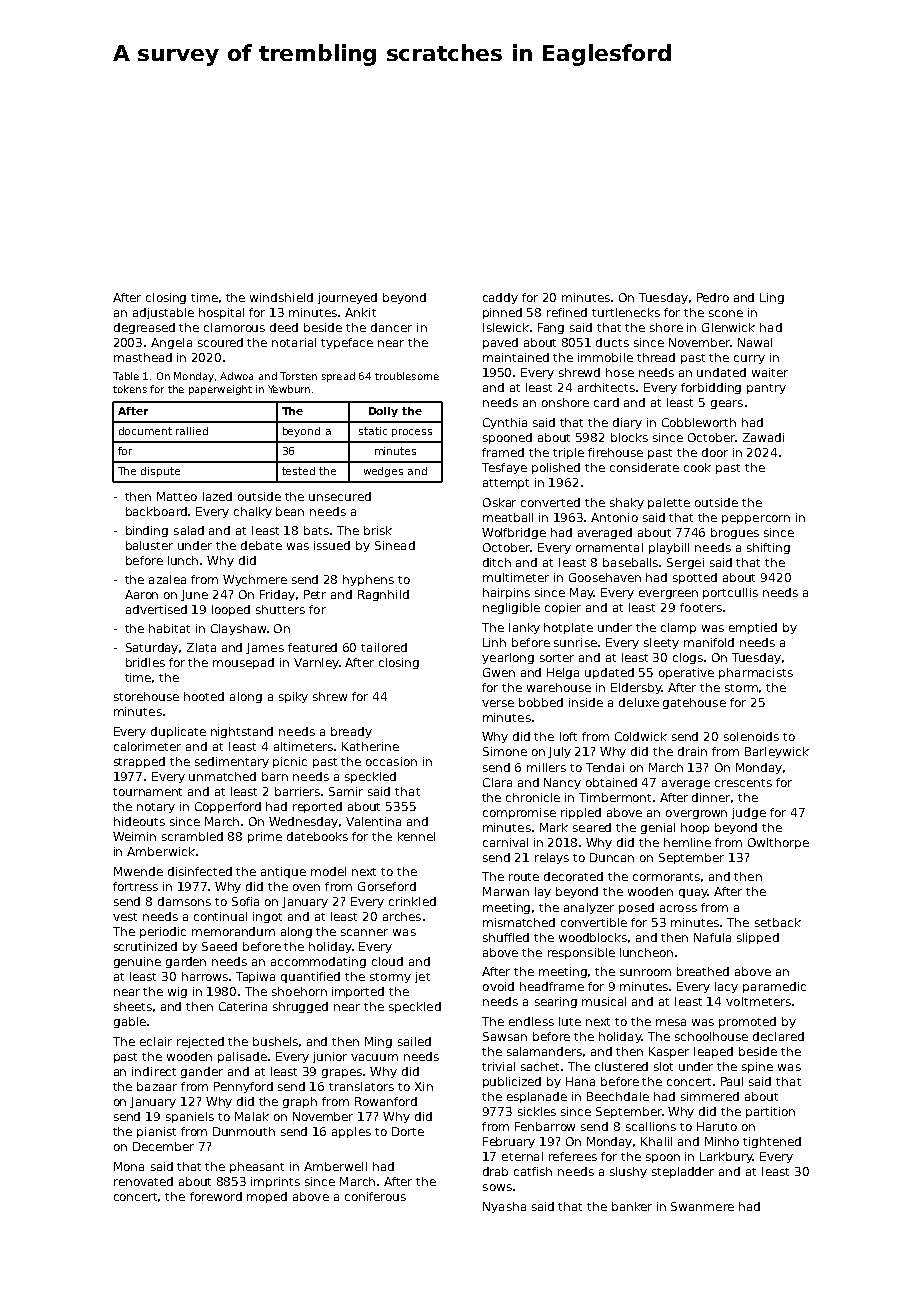 This screenshot has height=1308, width=924. What do you see at coordinates (280, 609) in the screenshot?
I see `shutters` at bounding box center [280, 609].
